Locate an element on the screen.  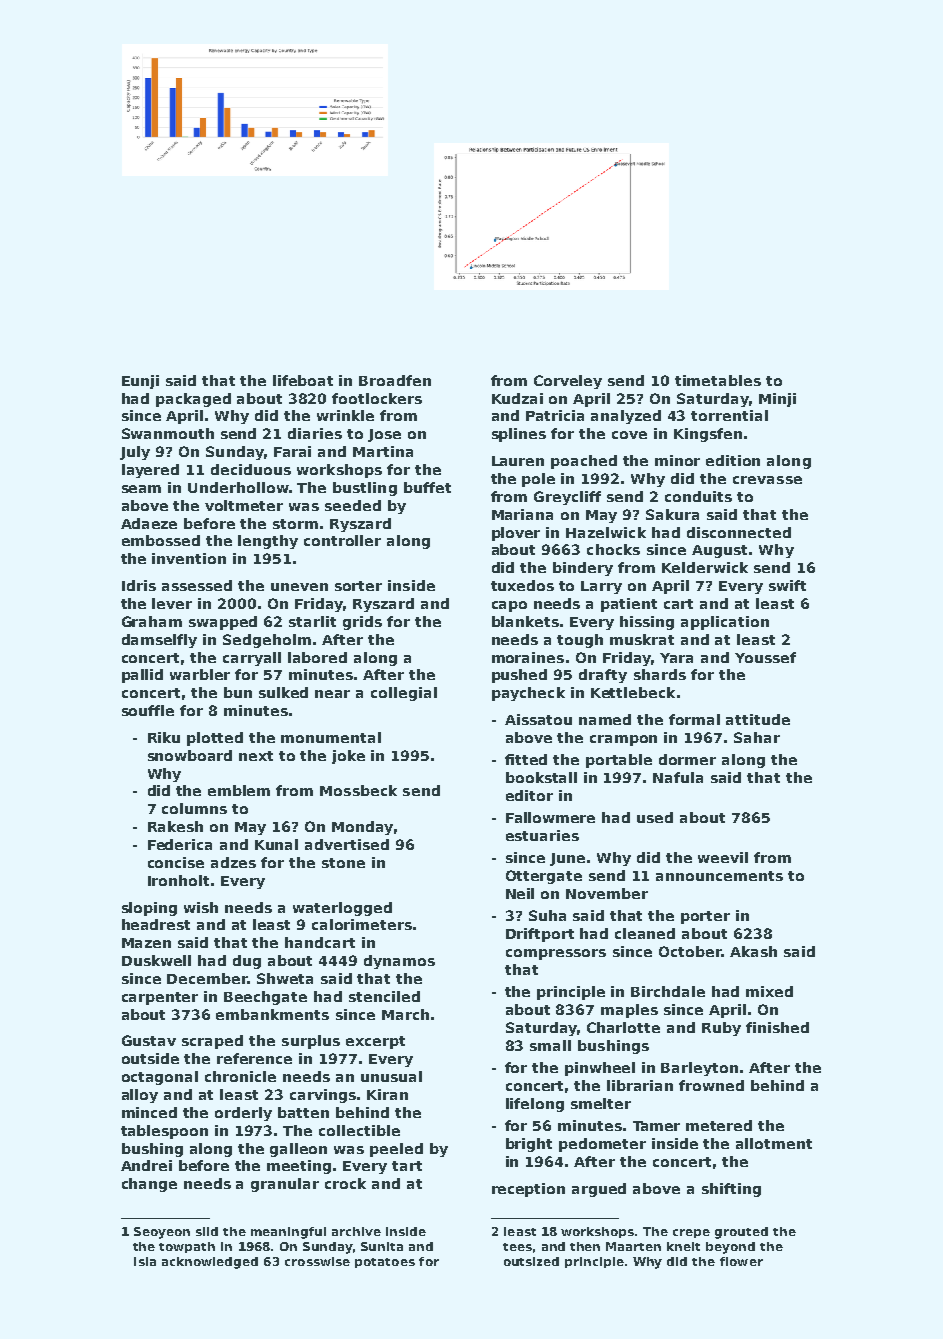
Lauren is located at coordinates (518, 461).
